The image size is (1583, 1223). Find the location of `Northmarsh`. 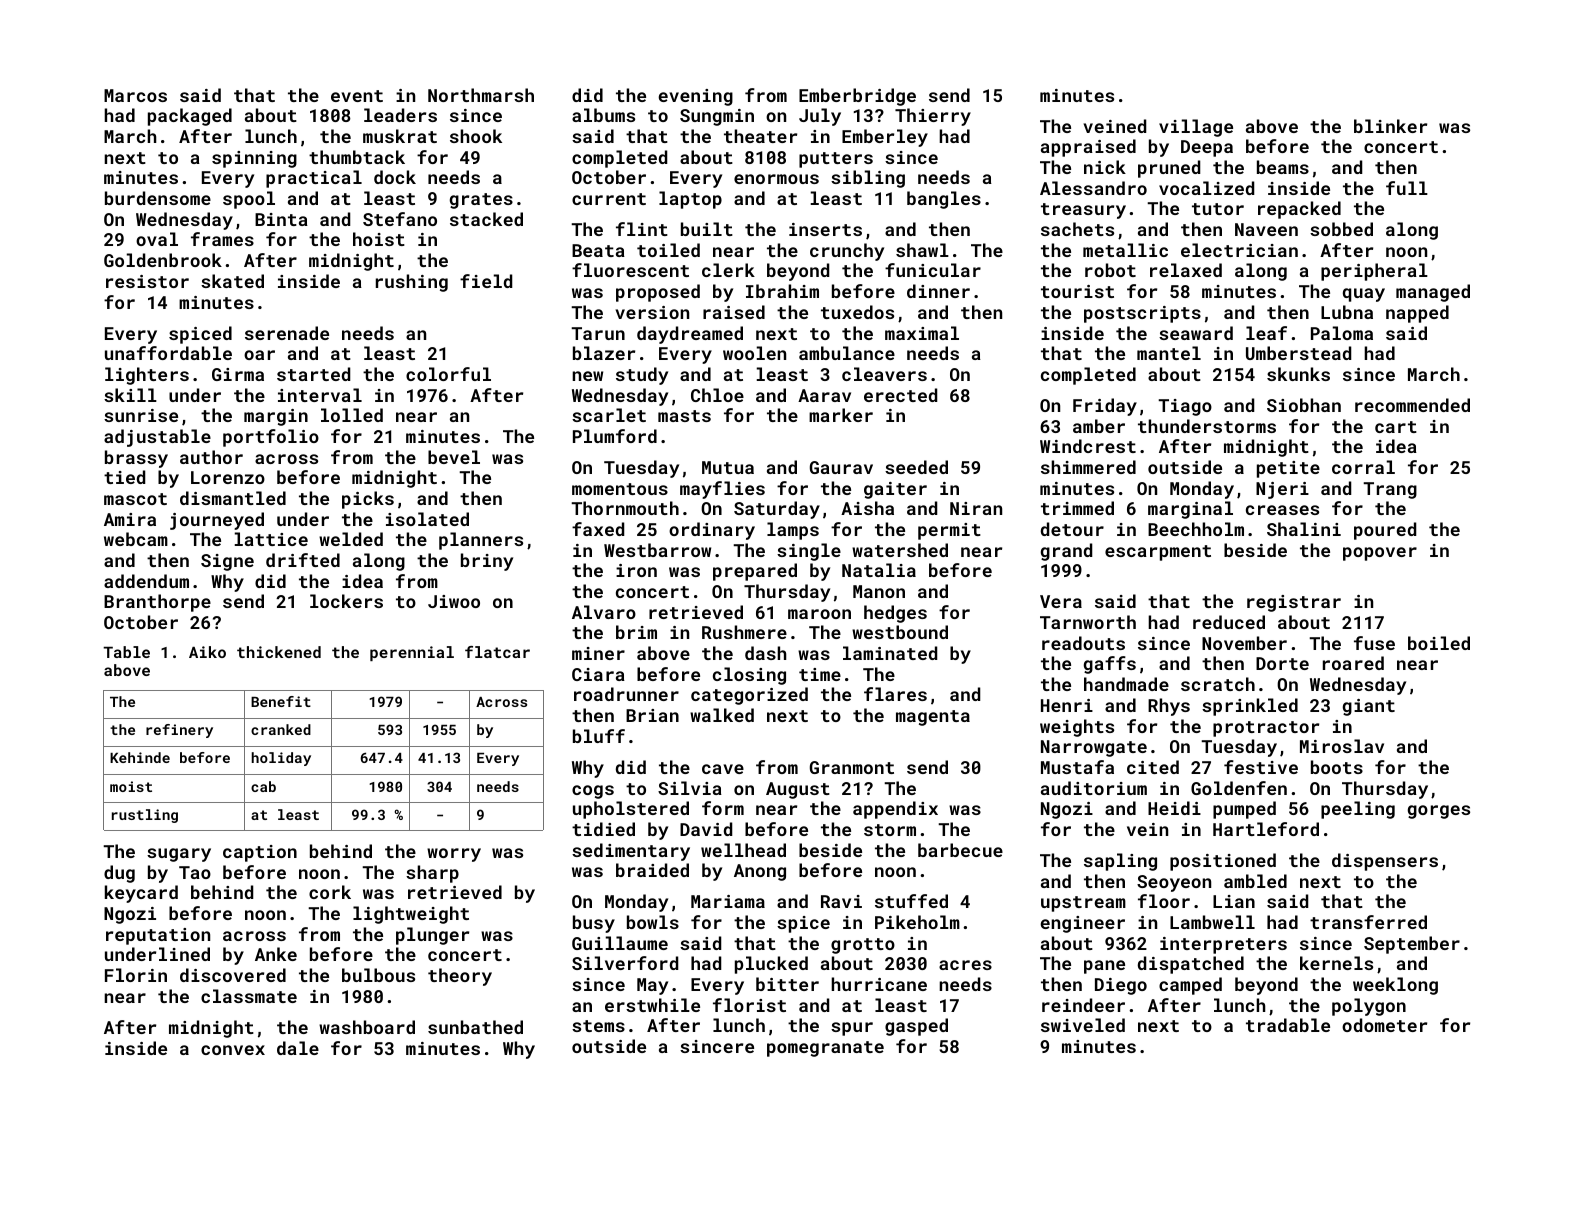

Northmarsh is located at coordinates (481, 95).
